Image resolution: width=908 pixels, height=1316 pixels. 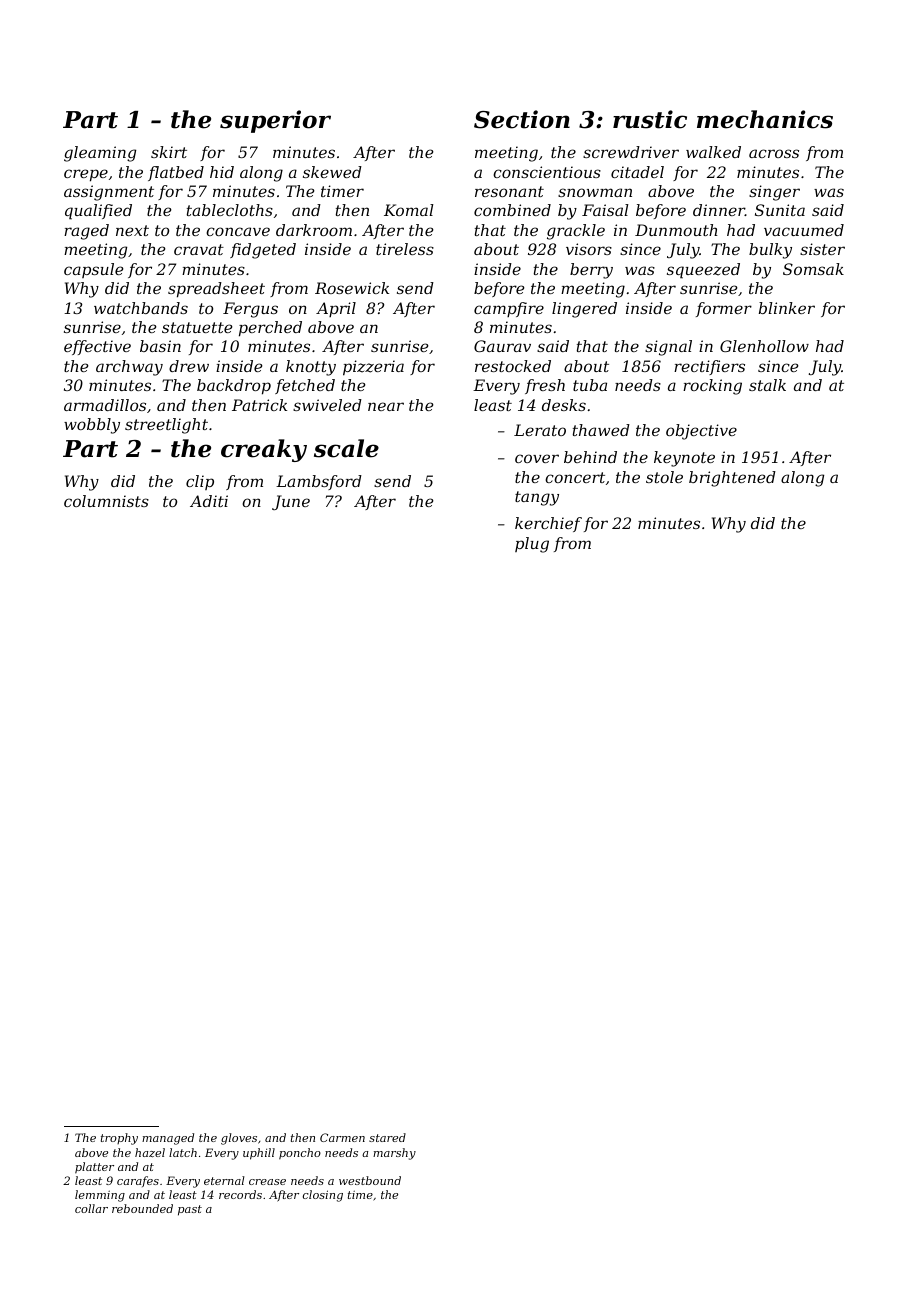 I want to click on mechanics, so click(x=765, y=119).
